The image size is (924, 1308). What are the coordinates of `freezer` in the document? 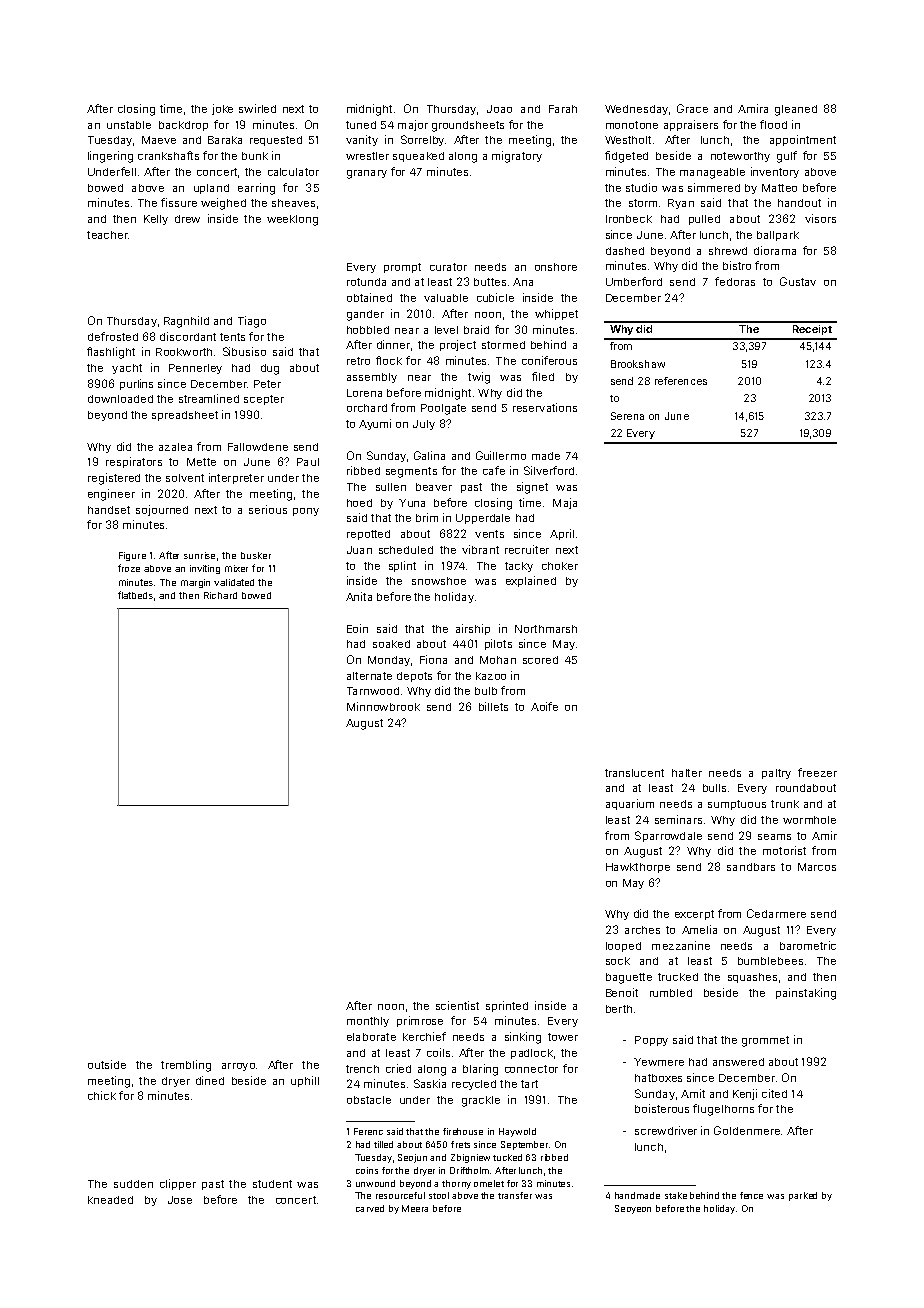 It's located at (817, 772).
